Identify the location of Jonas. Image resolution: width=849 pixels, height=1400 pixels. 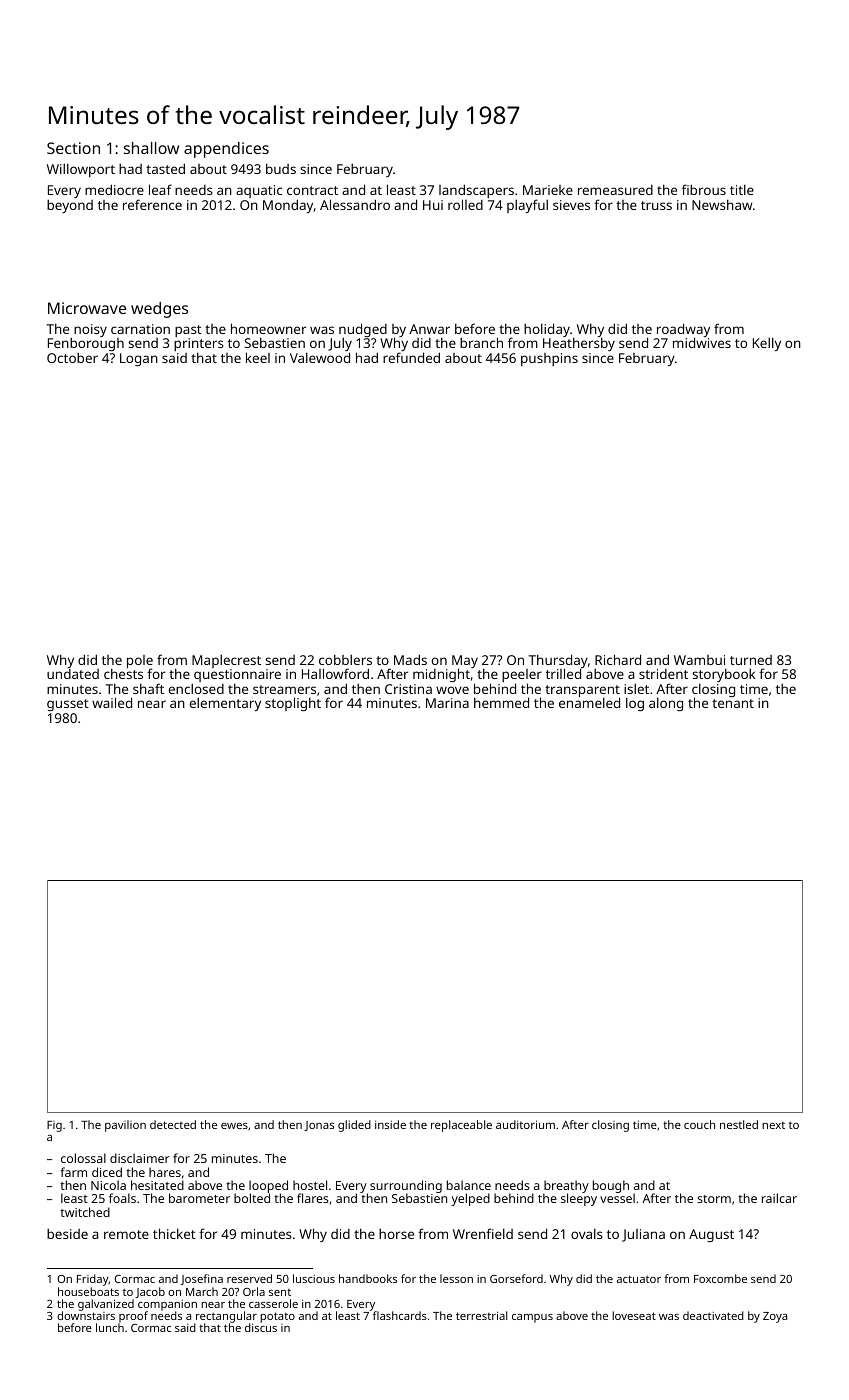
(319, 1126).
